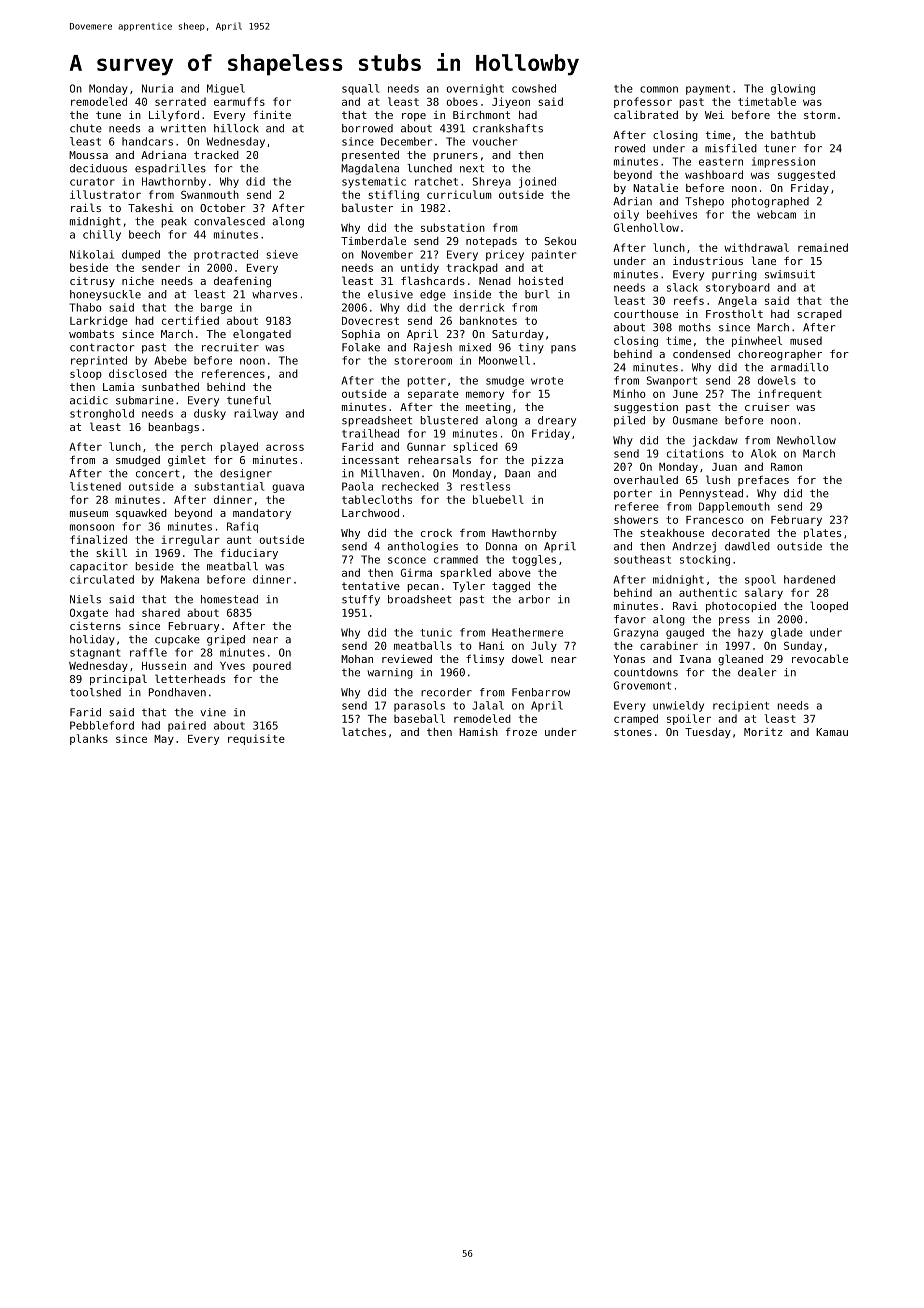  I want to click on baluster, so click(367, 207).
